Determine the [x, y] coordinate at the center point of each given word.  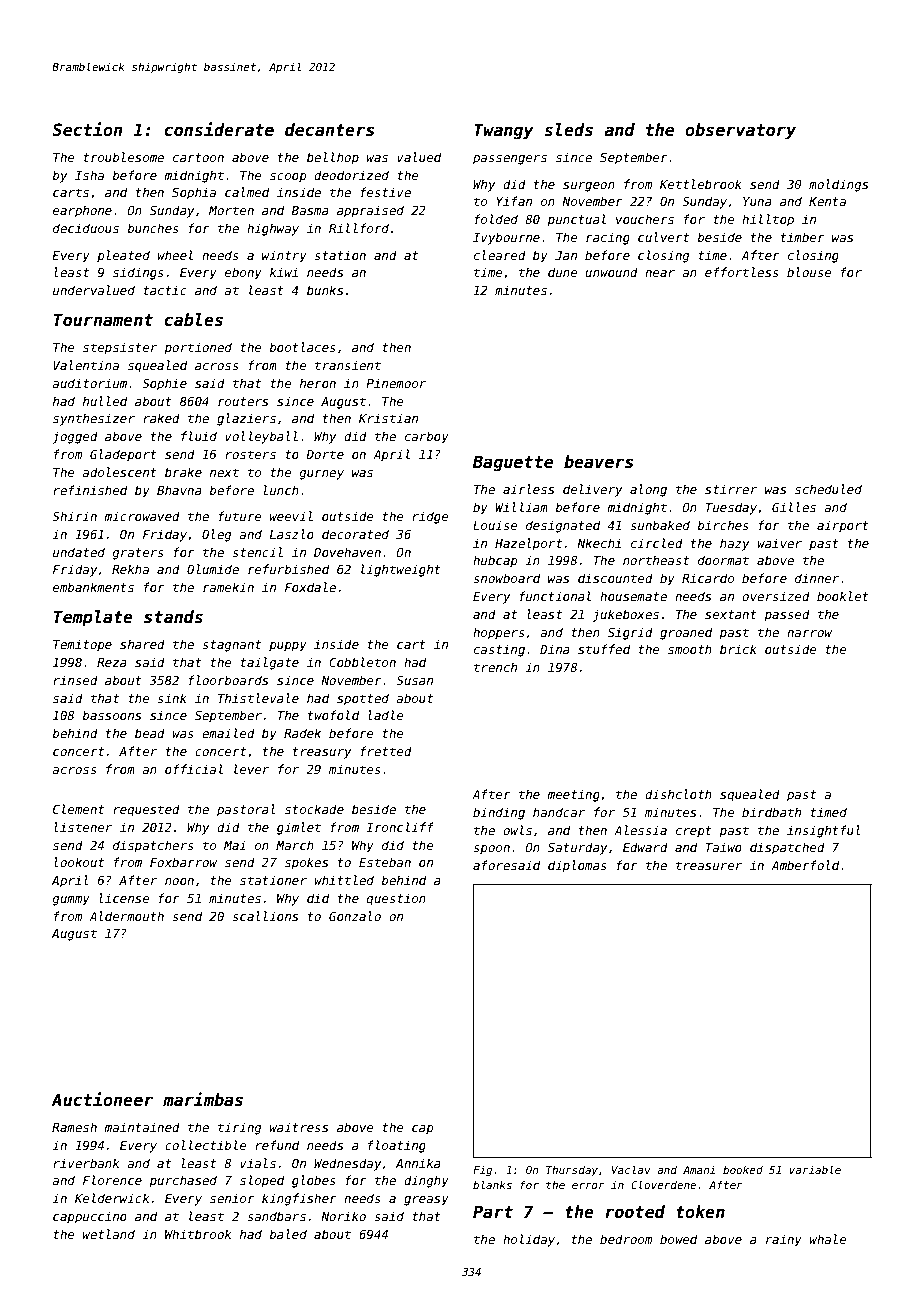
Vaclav [631, 1169]
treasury [322, 753]
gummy [71, 901]
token [700, 1212]
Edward [645, 847]
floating [397, 1146]
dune [562, 272]
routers [243, 401]
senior [232, 1198]
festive [385, 192]
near [660, 273]
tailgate [269, 663]
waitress [299, 1127]
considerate [219, 129]
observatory [740, 131]
